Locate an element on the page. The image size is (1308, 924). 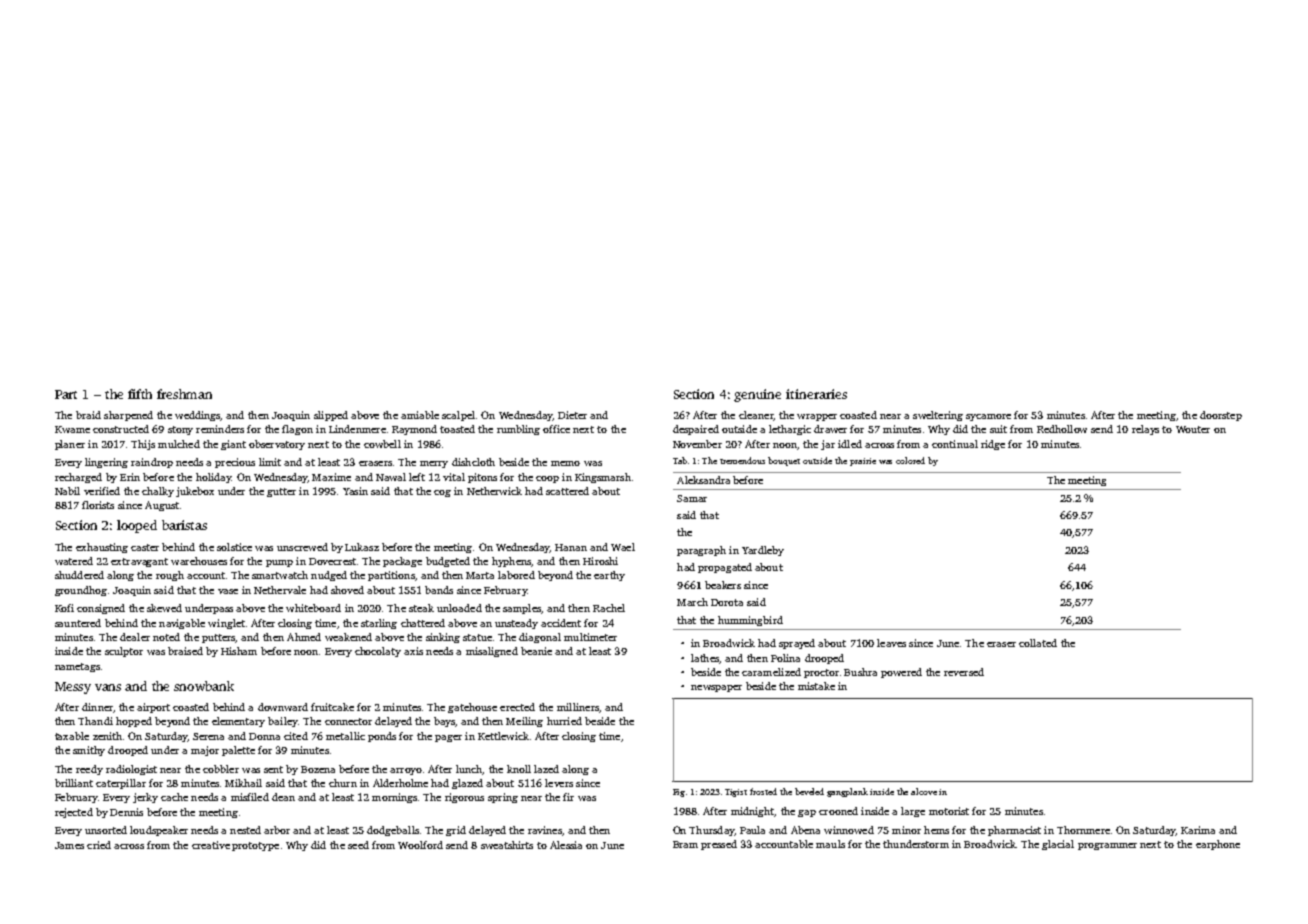
Thandi is located at coordinates (95, 721).
